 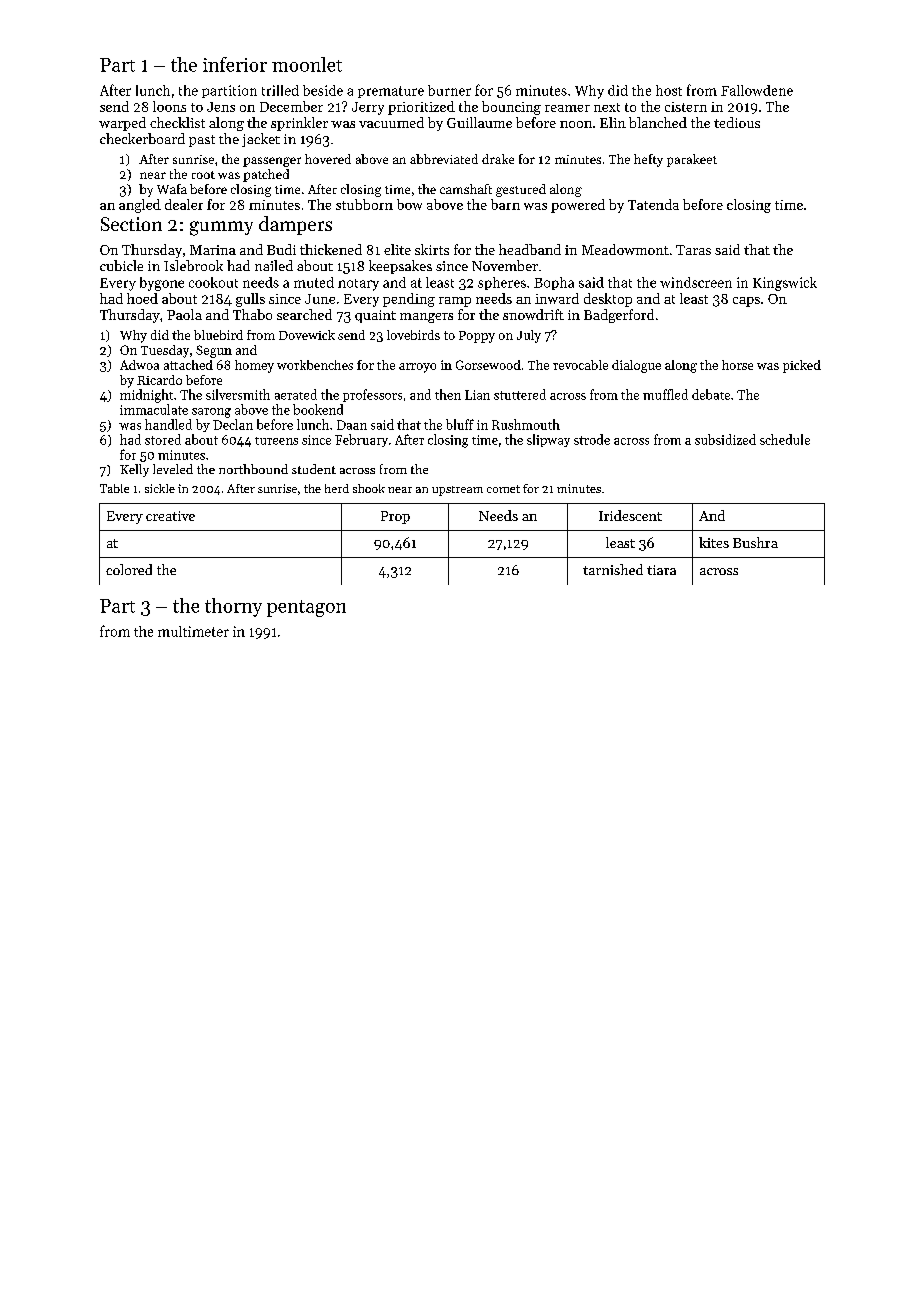 What do you see at coordinates (661, 570) in the page?
I see `tiara` at bounding box center [661, 570].
